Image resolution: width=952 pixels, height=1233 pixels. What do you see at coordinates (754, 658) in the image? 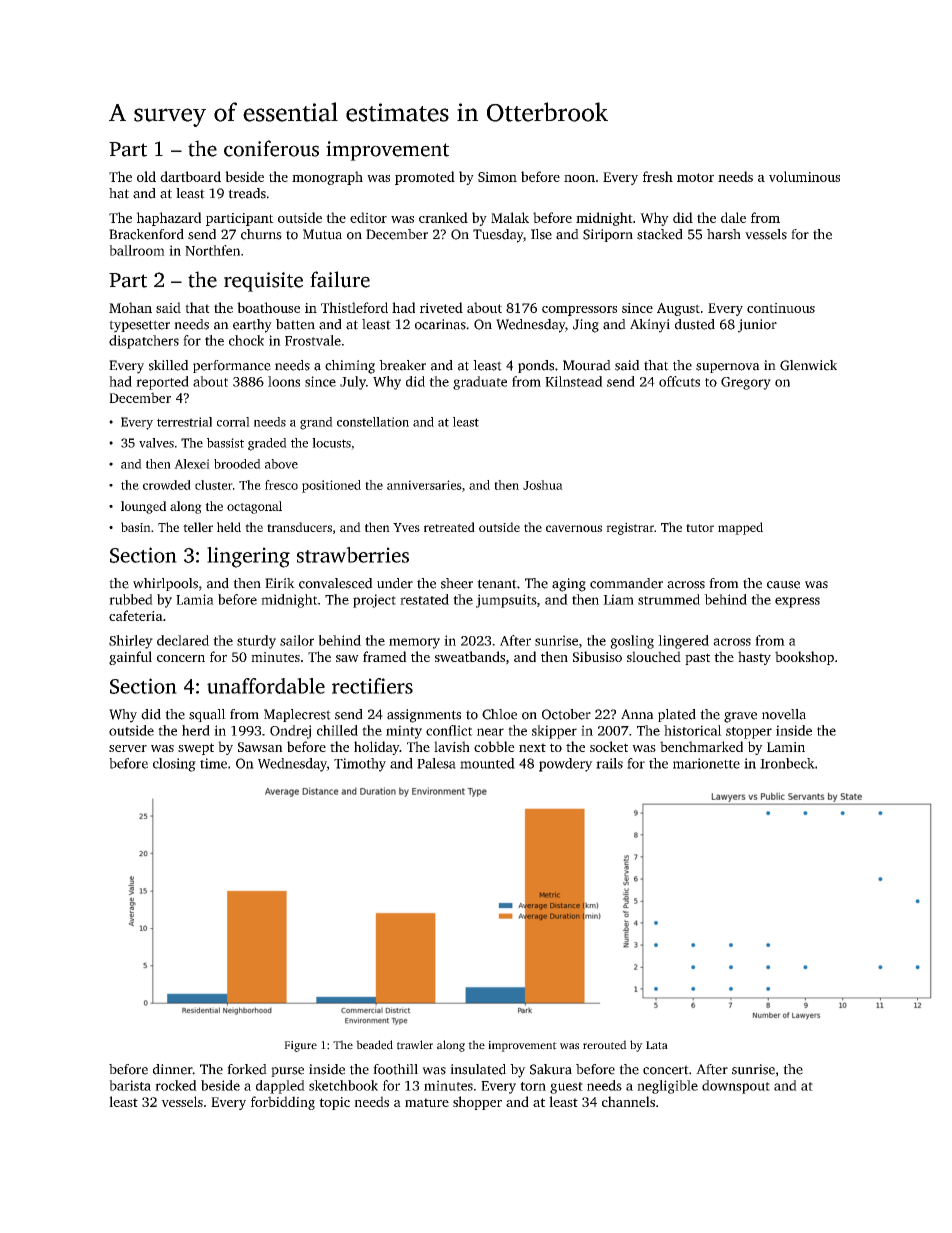
I see `hasty` at bounding box center [754, 658].
